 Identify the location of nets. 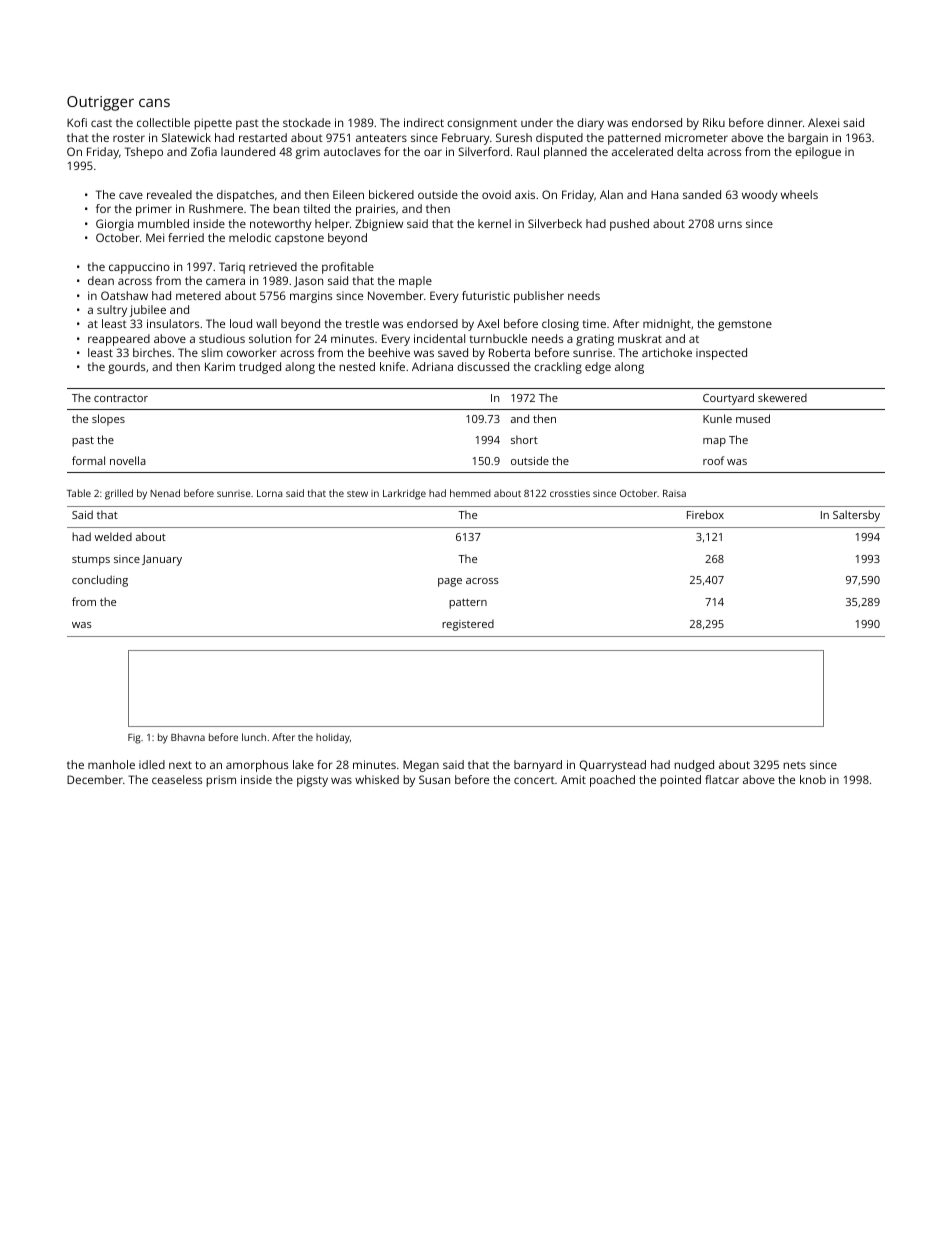
(794, 765).
